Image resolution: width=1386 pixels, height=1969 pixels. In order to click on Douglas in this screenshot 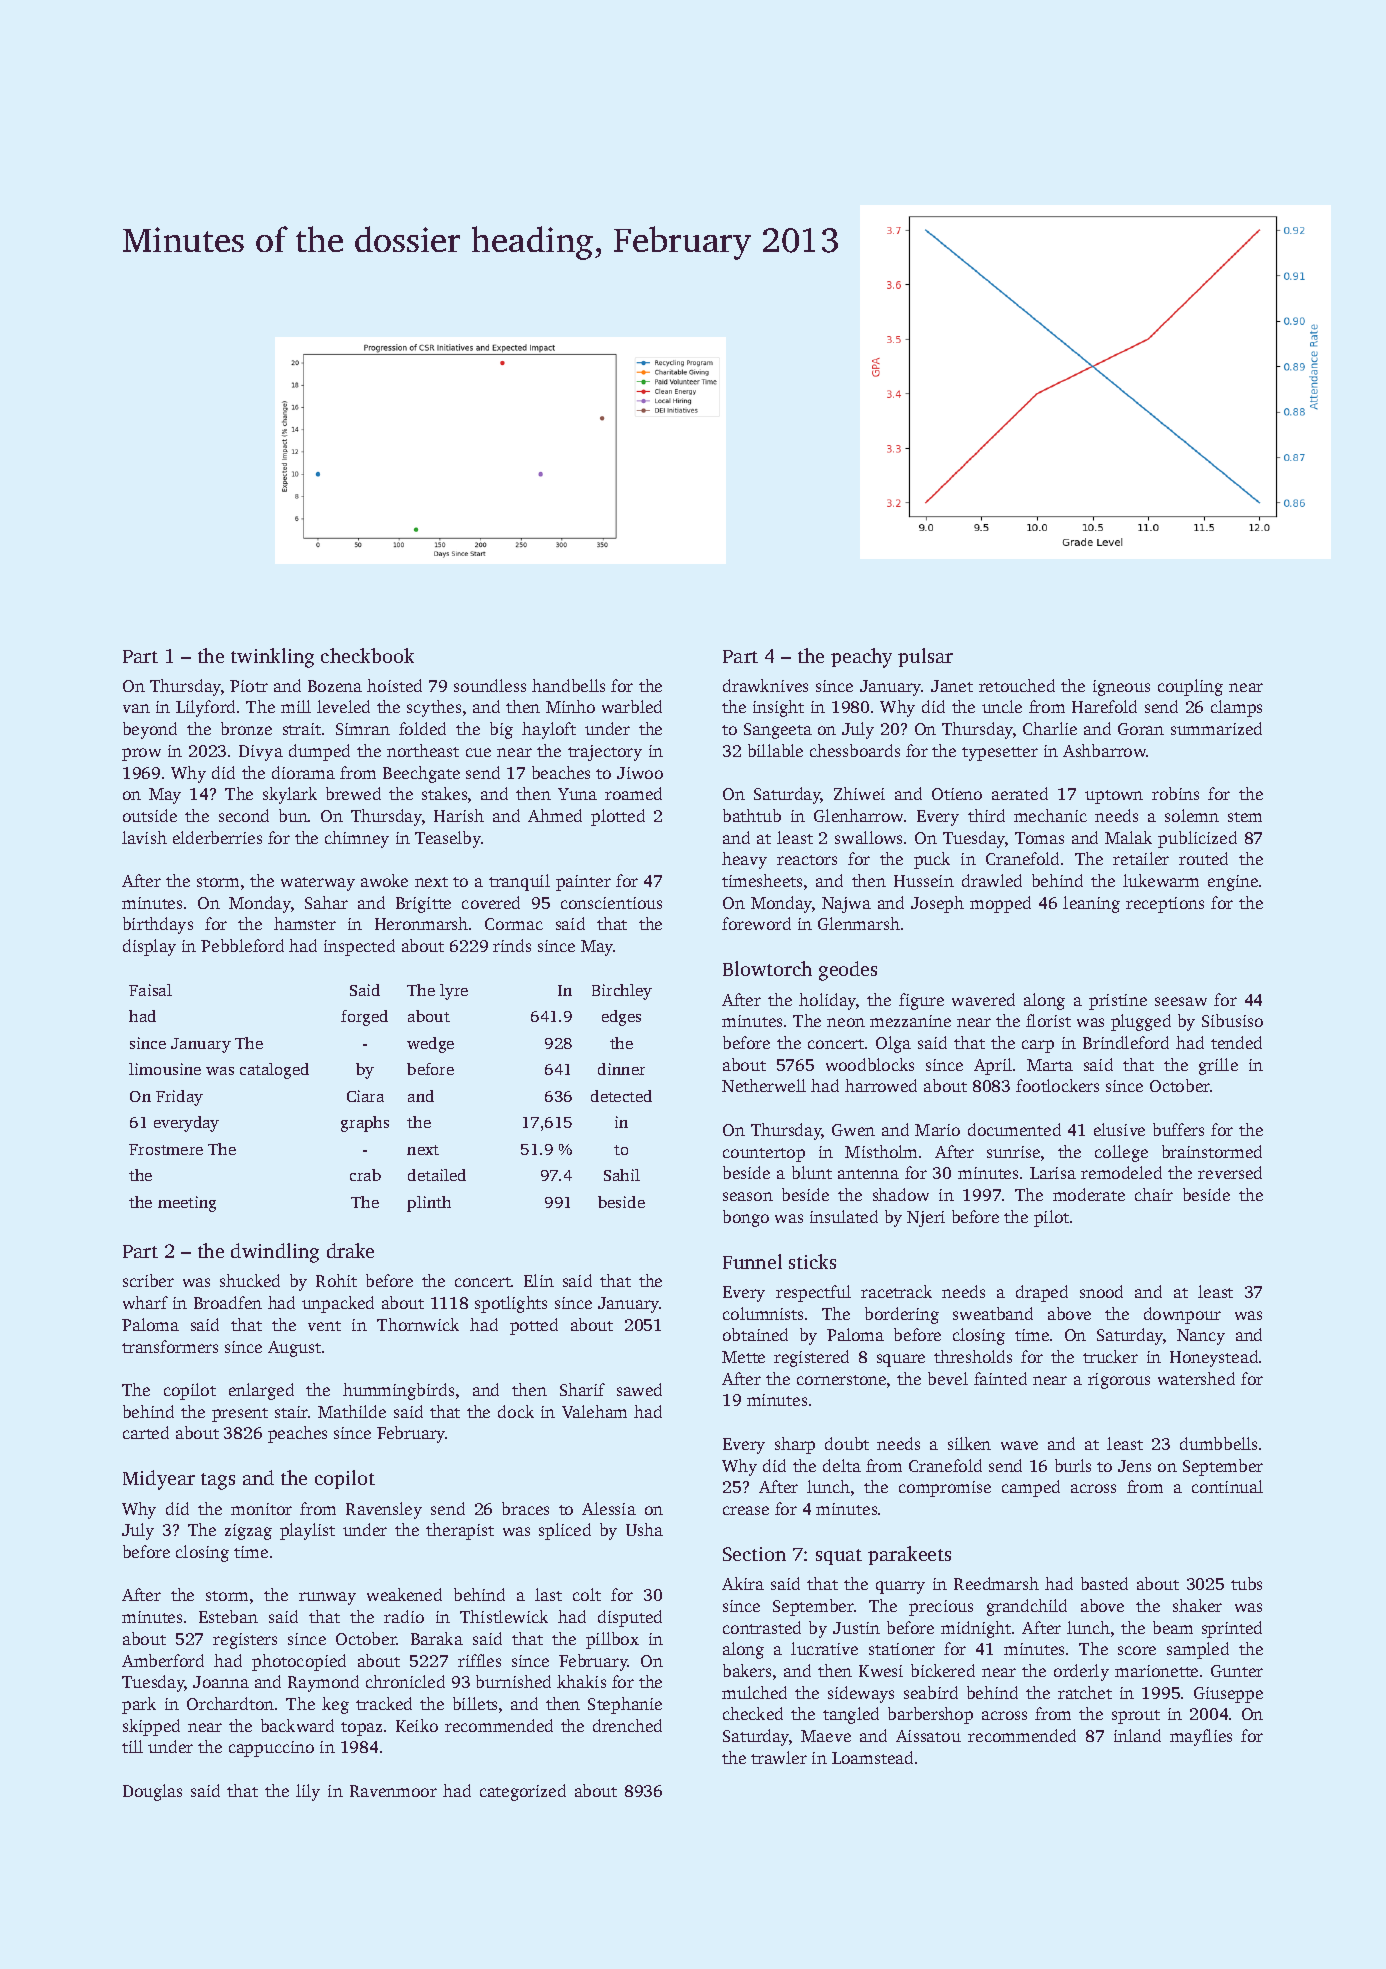, I will do `click(152, 1792)`.
